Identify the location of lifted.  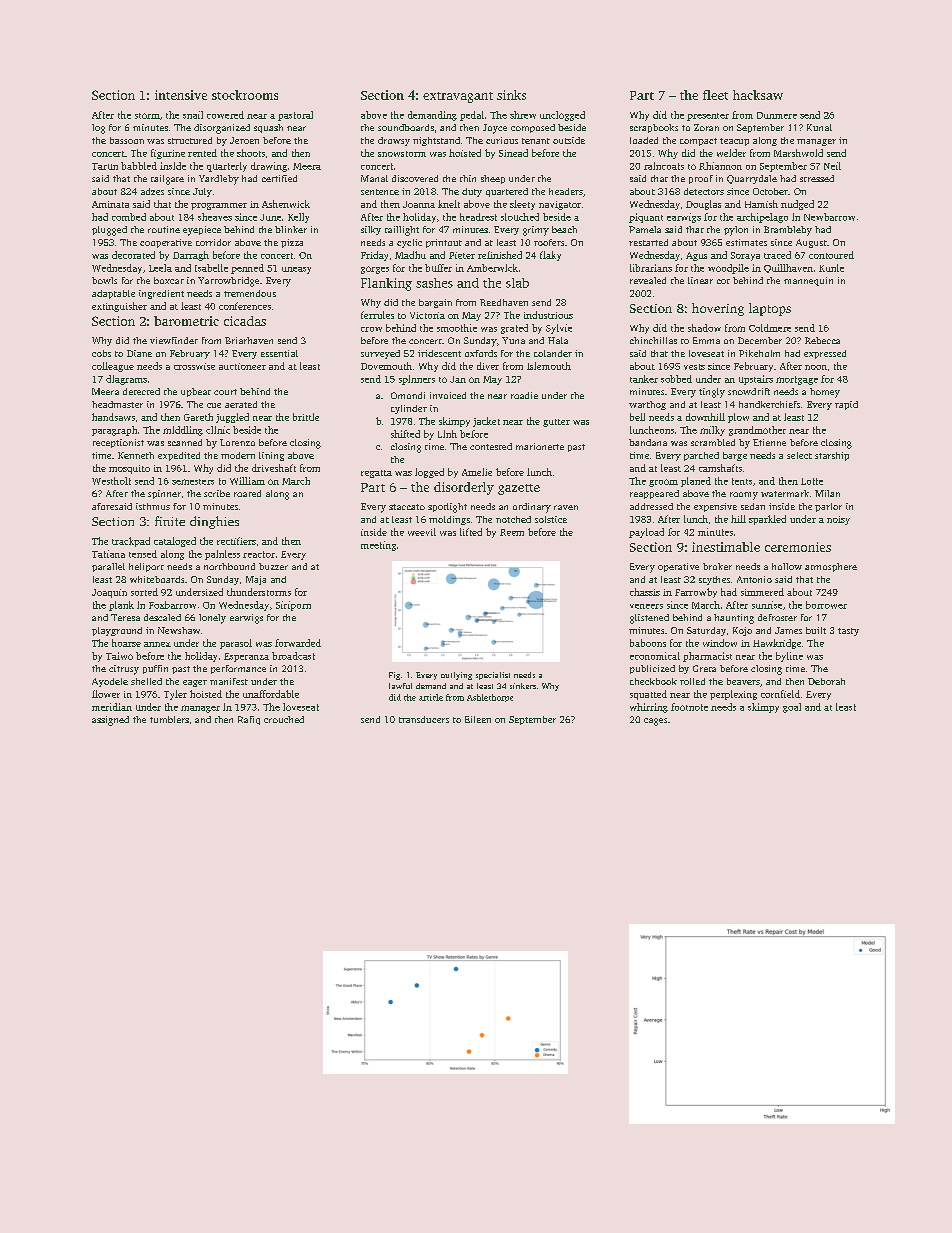
(471, 532).
